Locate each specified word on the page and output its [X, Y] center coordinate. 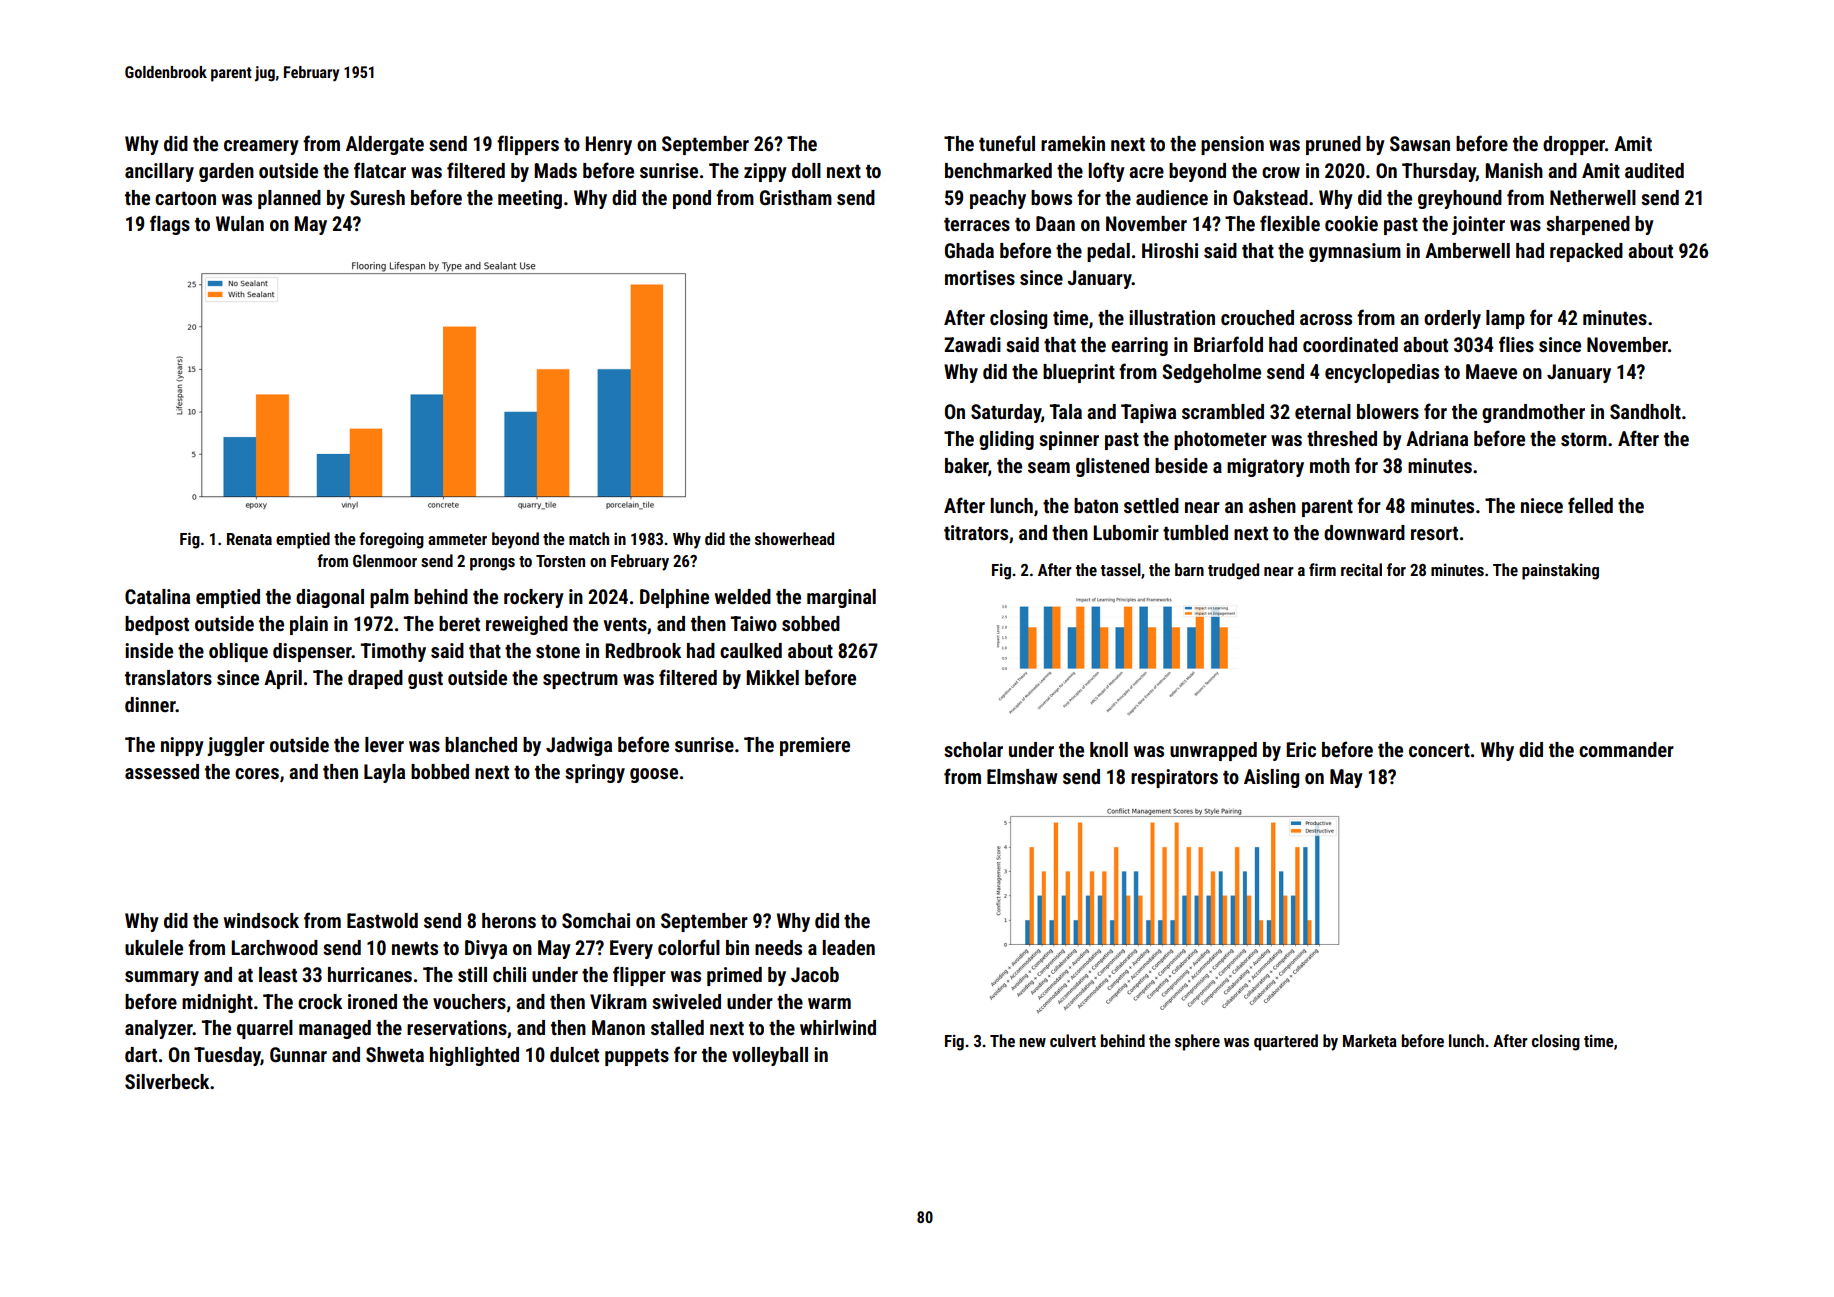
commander [1626, 749]
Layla [384, 773]
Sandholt [1645, 411]
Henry [608, 145]
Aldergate [385, 145]
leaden [848, 947]
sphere [1197, 1042]
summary [162, 978]
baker [966, 465]
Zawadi [972, 344]
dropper [1574, 145]
